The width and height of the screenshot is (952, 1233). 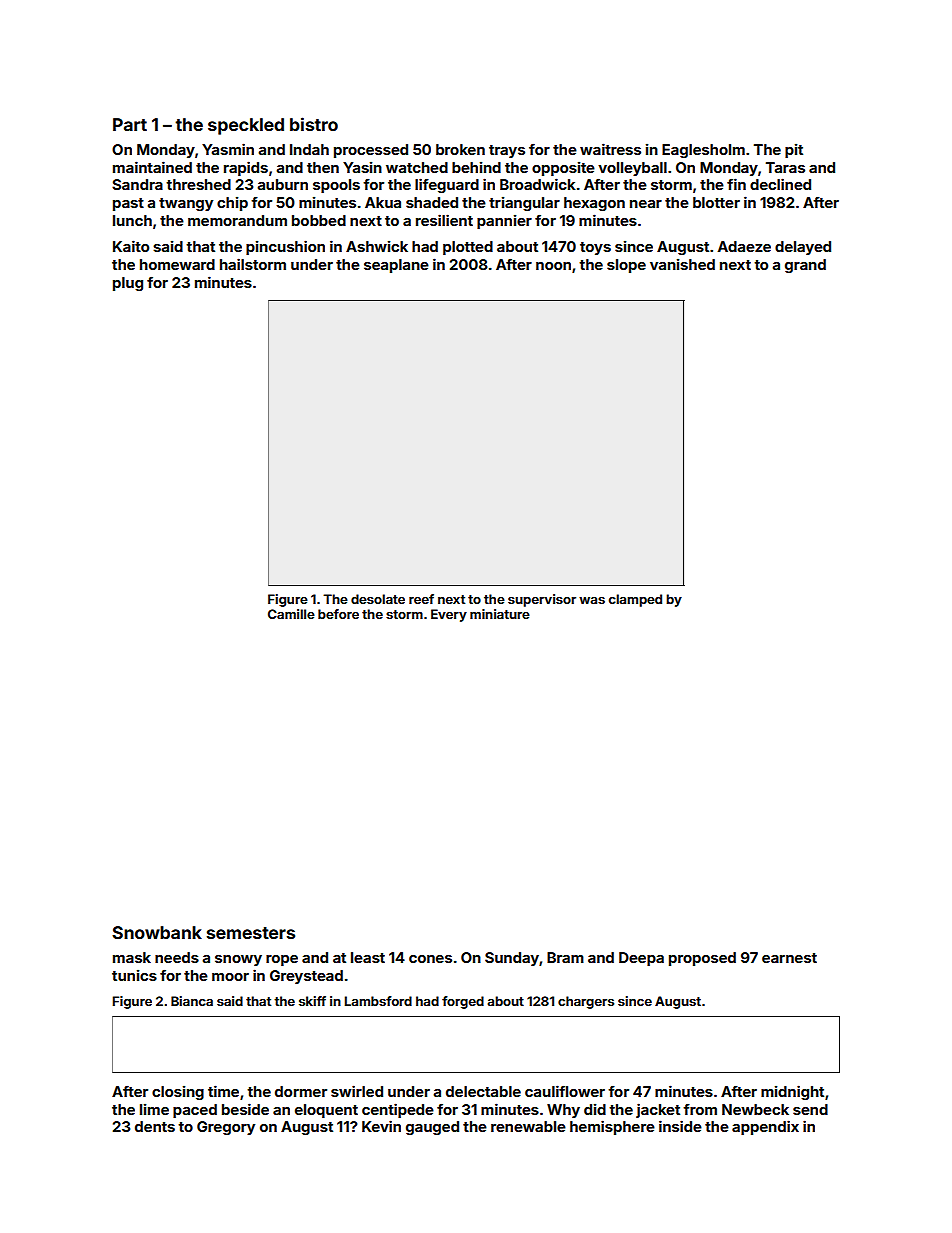 I want to click on desolate, so click(x=378, y=599).
